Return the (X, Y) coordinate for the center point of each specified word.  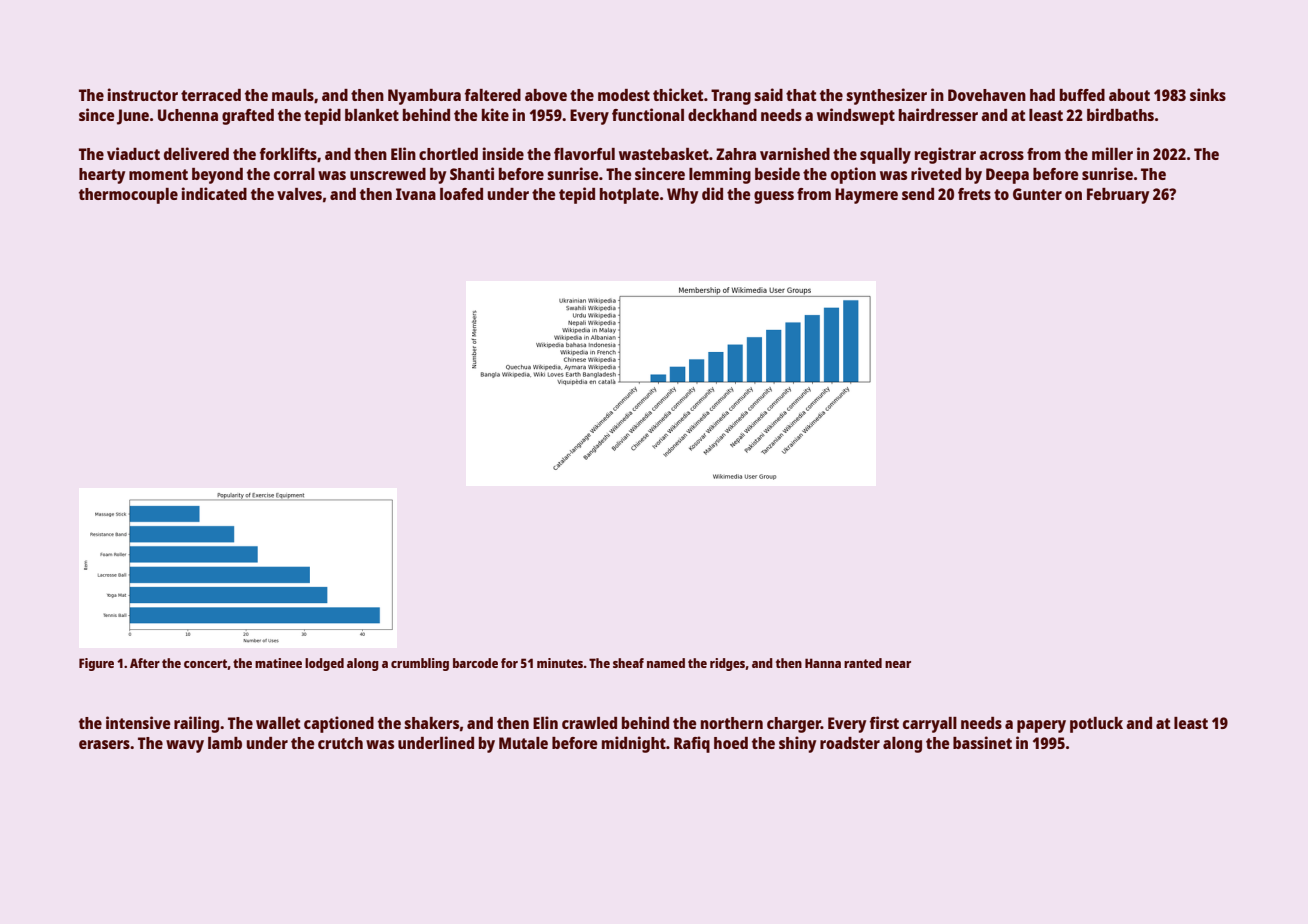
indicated (214, 193)
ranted (863, 663)
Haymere (866, 196)
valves (299, 194)
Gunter (1037, 194)
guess (774, 197)
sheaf (628, 663)
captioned (339, 724)
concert (205, 663)
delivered (196, 153)
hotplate (629, 196)
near (898, 664)
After (145, 663)
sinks (1208, 94)
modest (624, 95)
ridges (727, 664)
